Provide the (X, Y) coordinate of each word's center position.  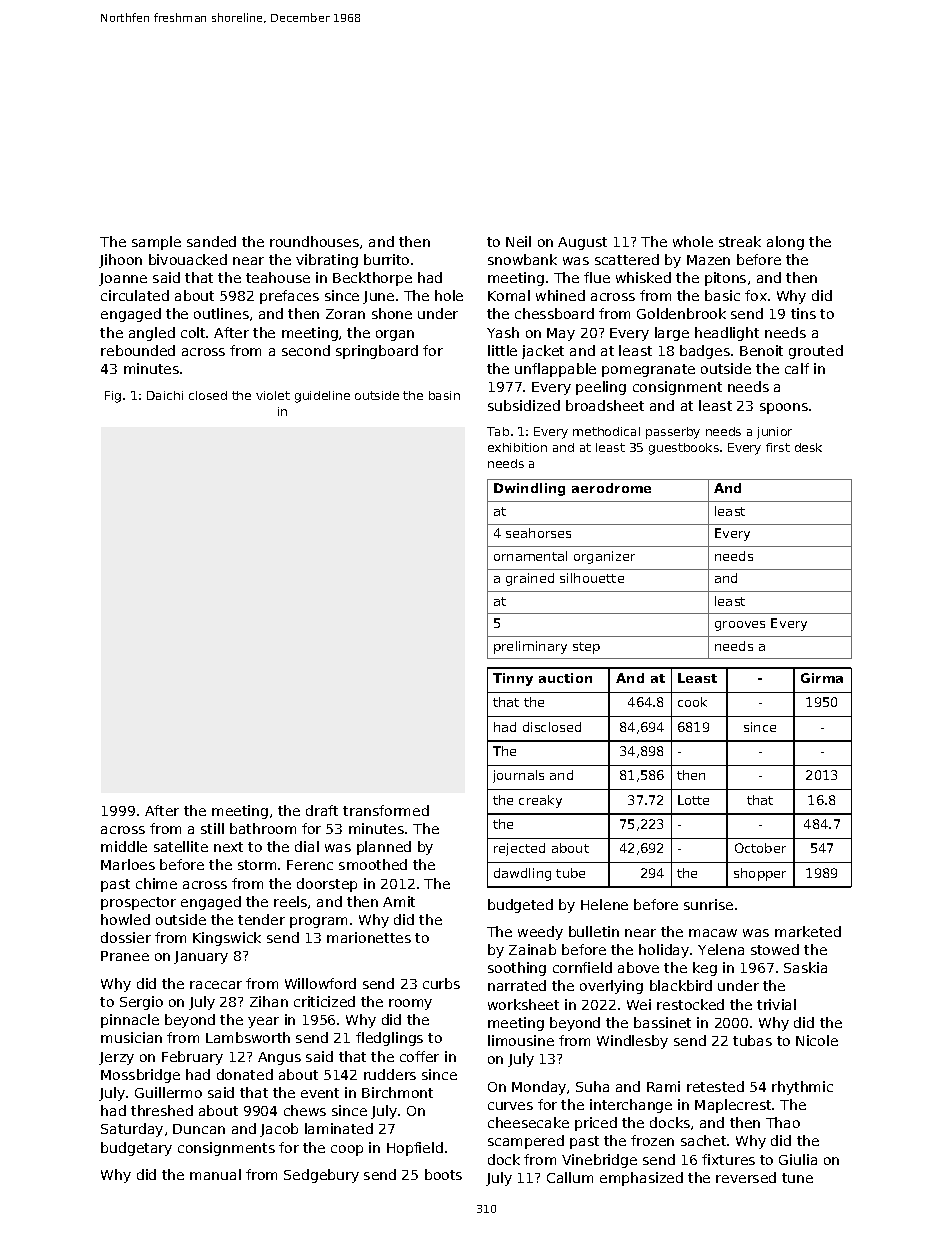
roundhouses (314, 241)
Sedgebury (321, 1176)
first (778, 447)
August (582, 243)
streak (740, 241)
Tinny (513, 679)
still (212, 828)
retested (715, 1086)
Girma (822, 678)
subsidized (524, 405)
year (263, 1022)
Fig (113, 397)
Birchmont (397, 1092)
